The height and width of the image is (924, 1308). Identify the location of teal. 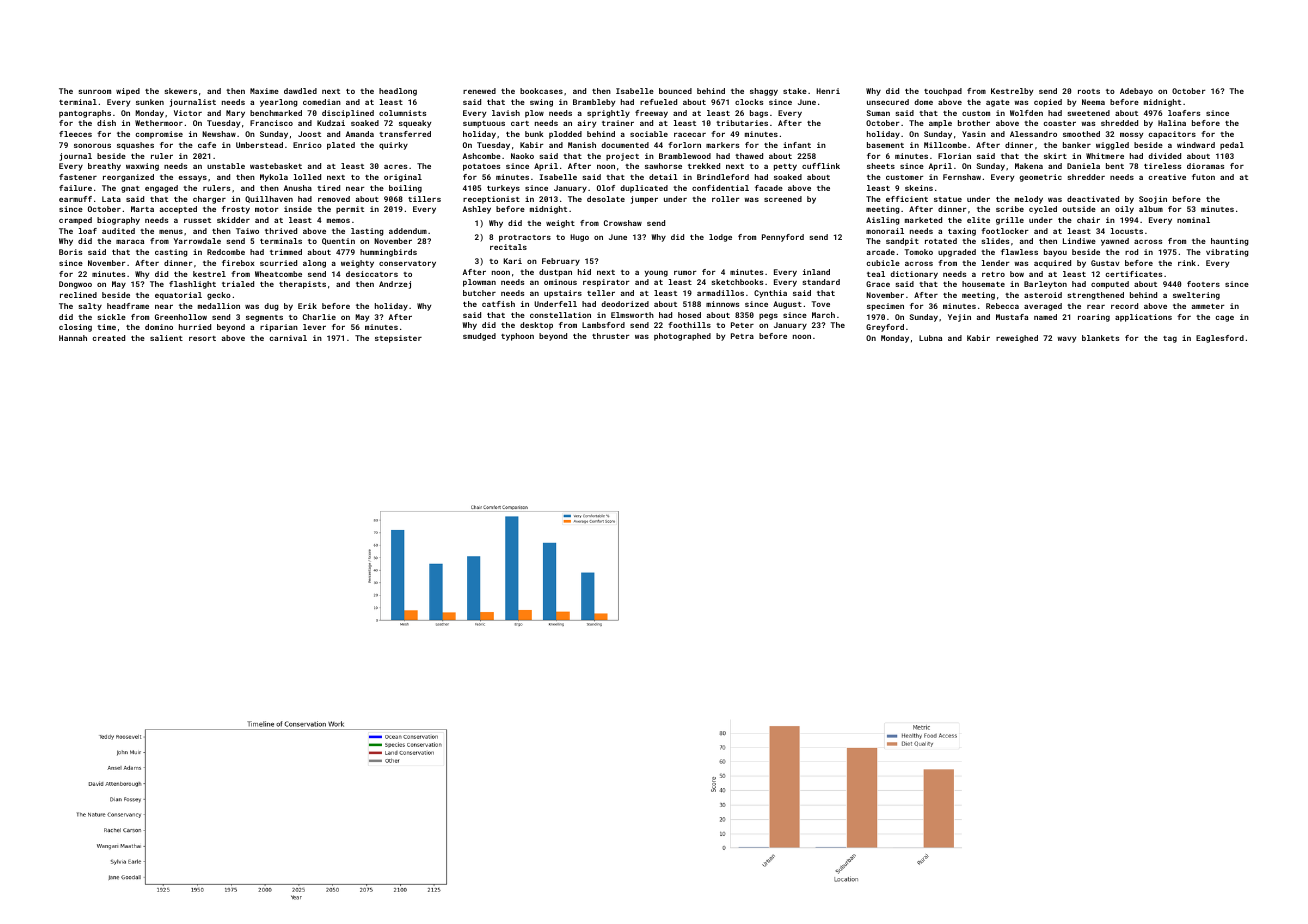
(876, 274).
